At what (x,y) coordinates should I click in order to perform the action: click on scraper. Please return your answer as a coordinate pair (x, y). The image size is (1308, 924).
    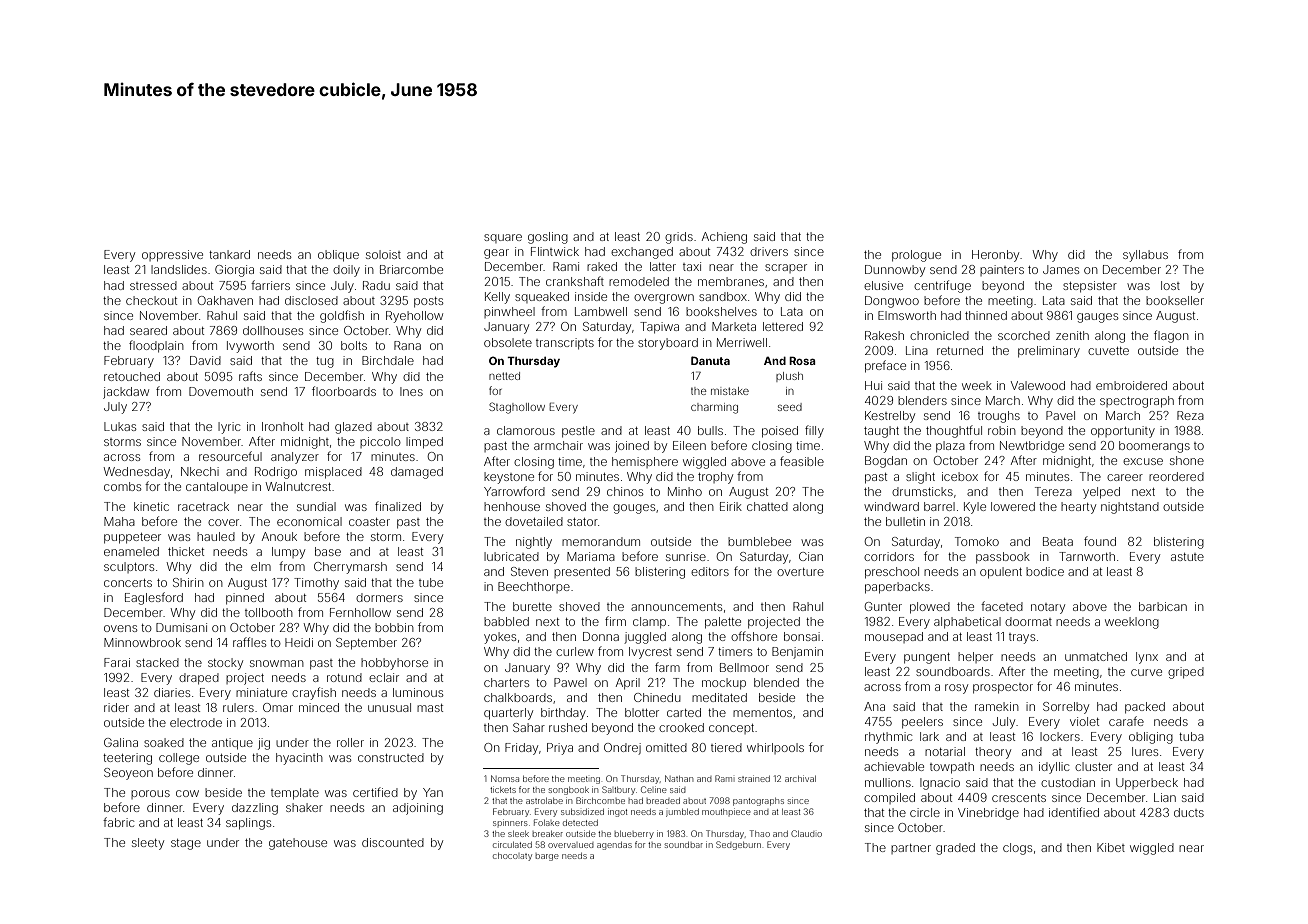
    Looking at the image, I should click on (786, 268).
